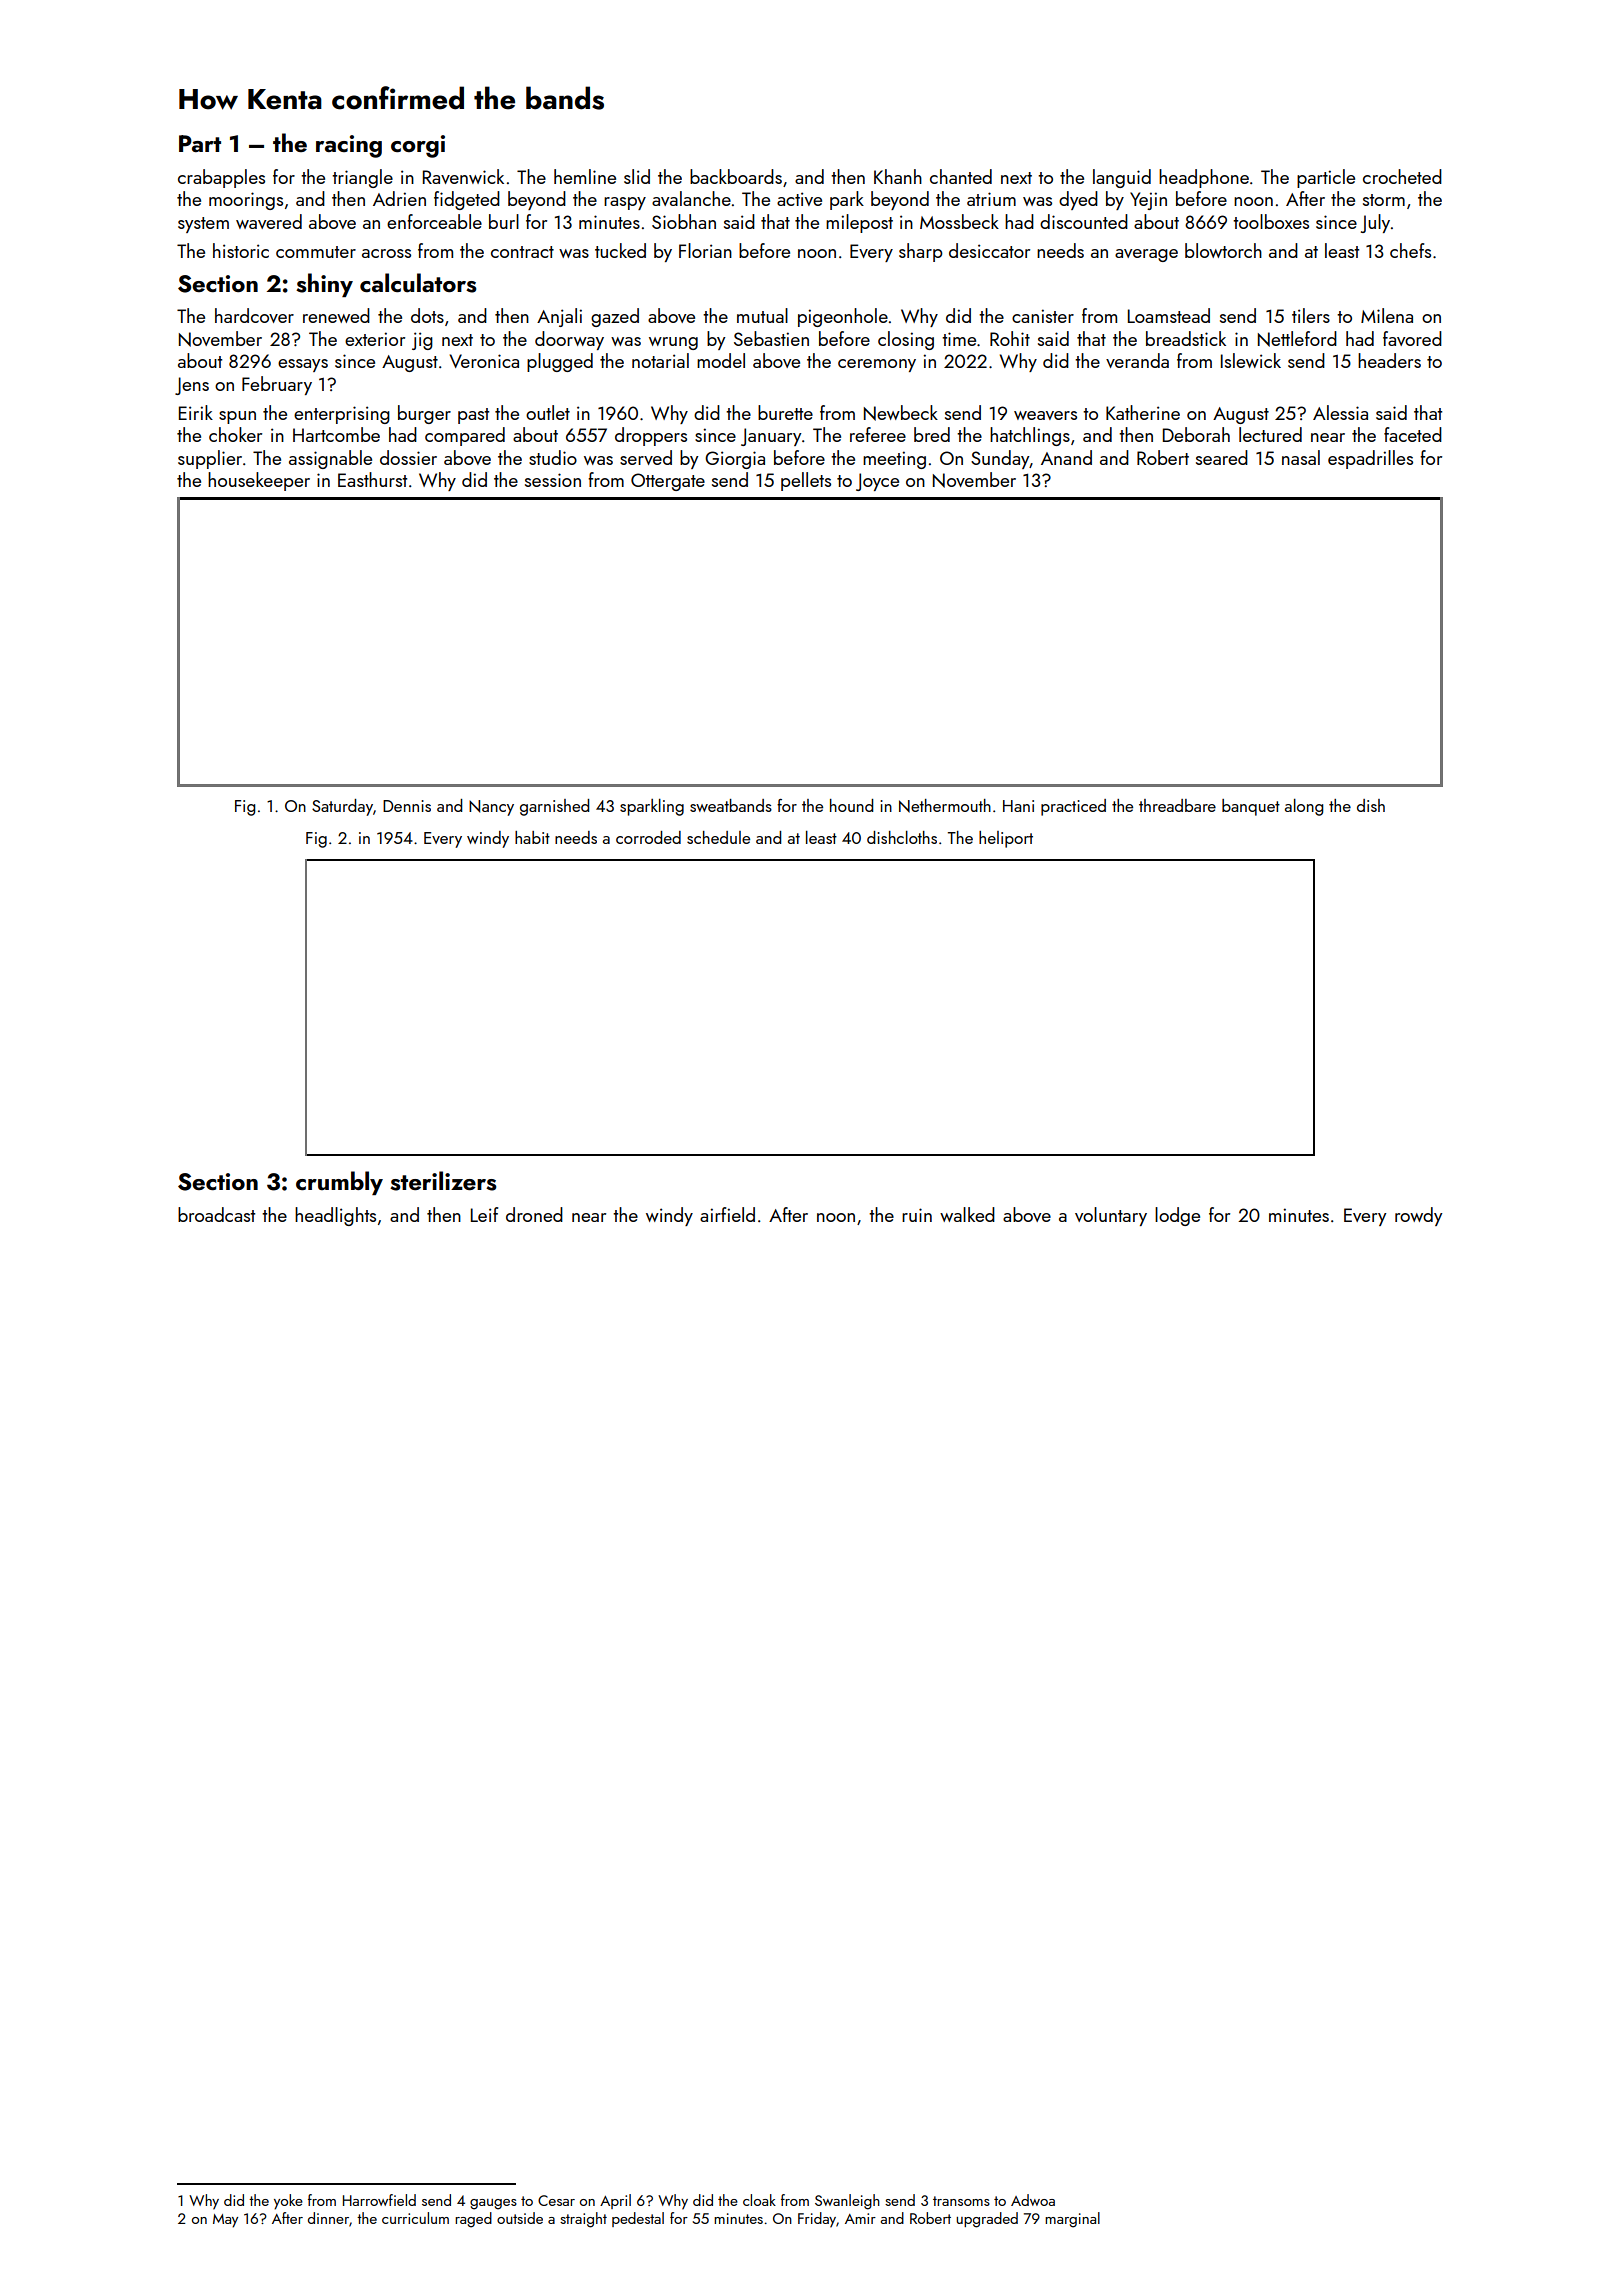  What do you see at coordinates (342, 807) in the screenshot?
I see `Saturday` at bounding box center [342, 807].
